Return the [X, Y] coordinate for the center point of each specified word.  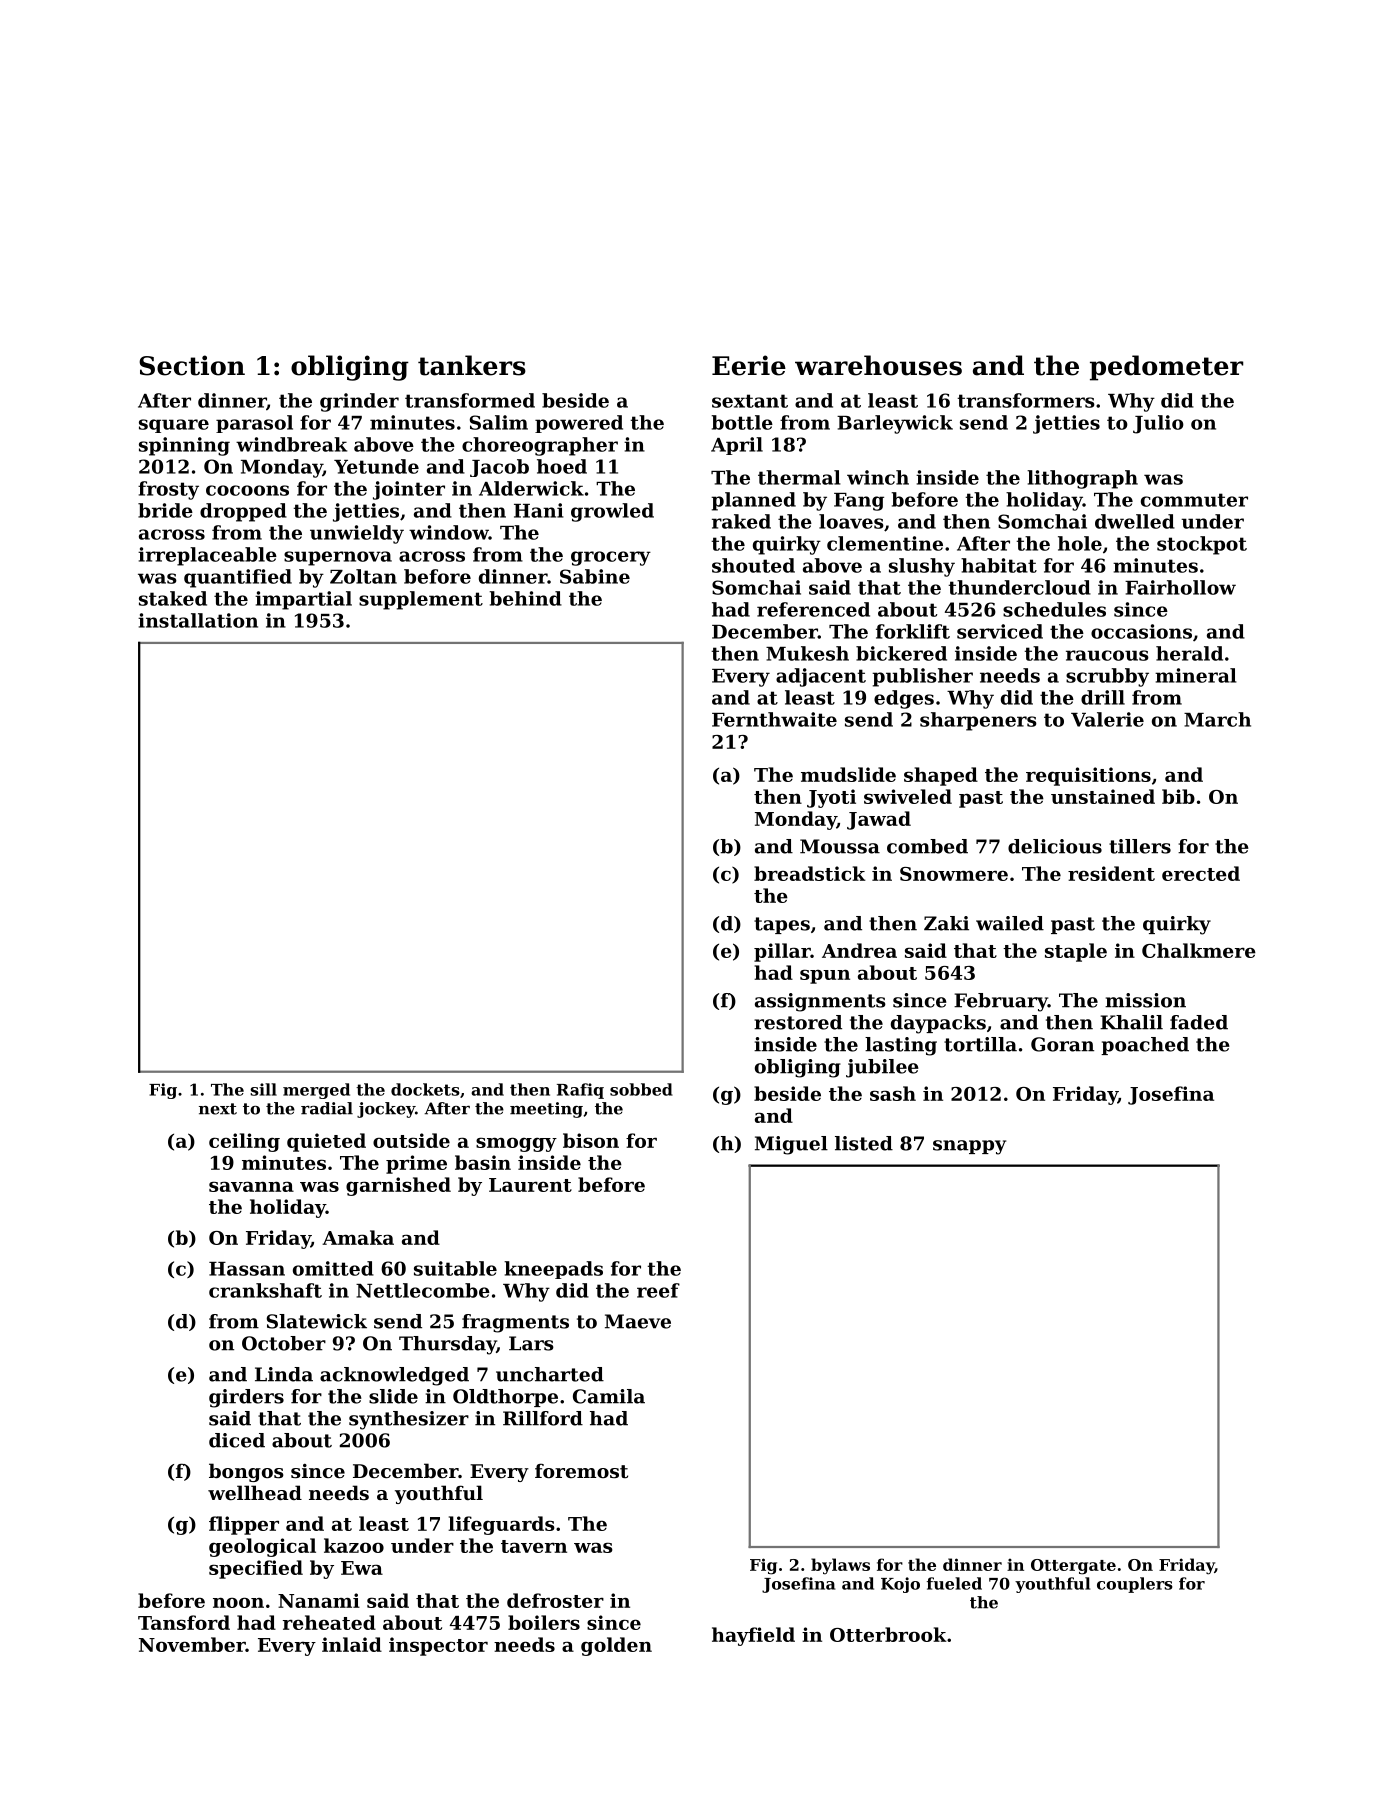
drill [1103, 697]
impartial [303, 600]
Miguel [791, 1145]
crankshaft [265, 1290]
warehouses [878, 365]
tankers [472, 365]
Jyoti [831, 798]
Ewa [362, 1568]
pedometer [1166, 368]
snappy [969, 1147]
